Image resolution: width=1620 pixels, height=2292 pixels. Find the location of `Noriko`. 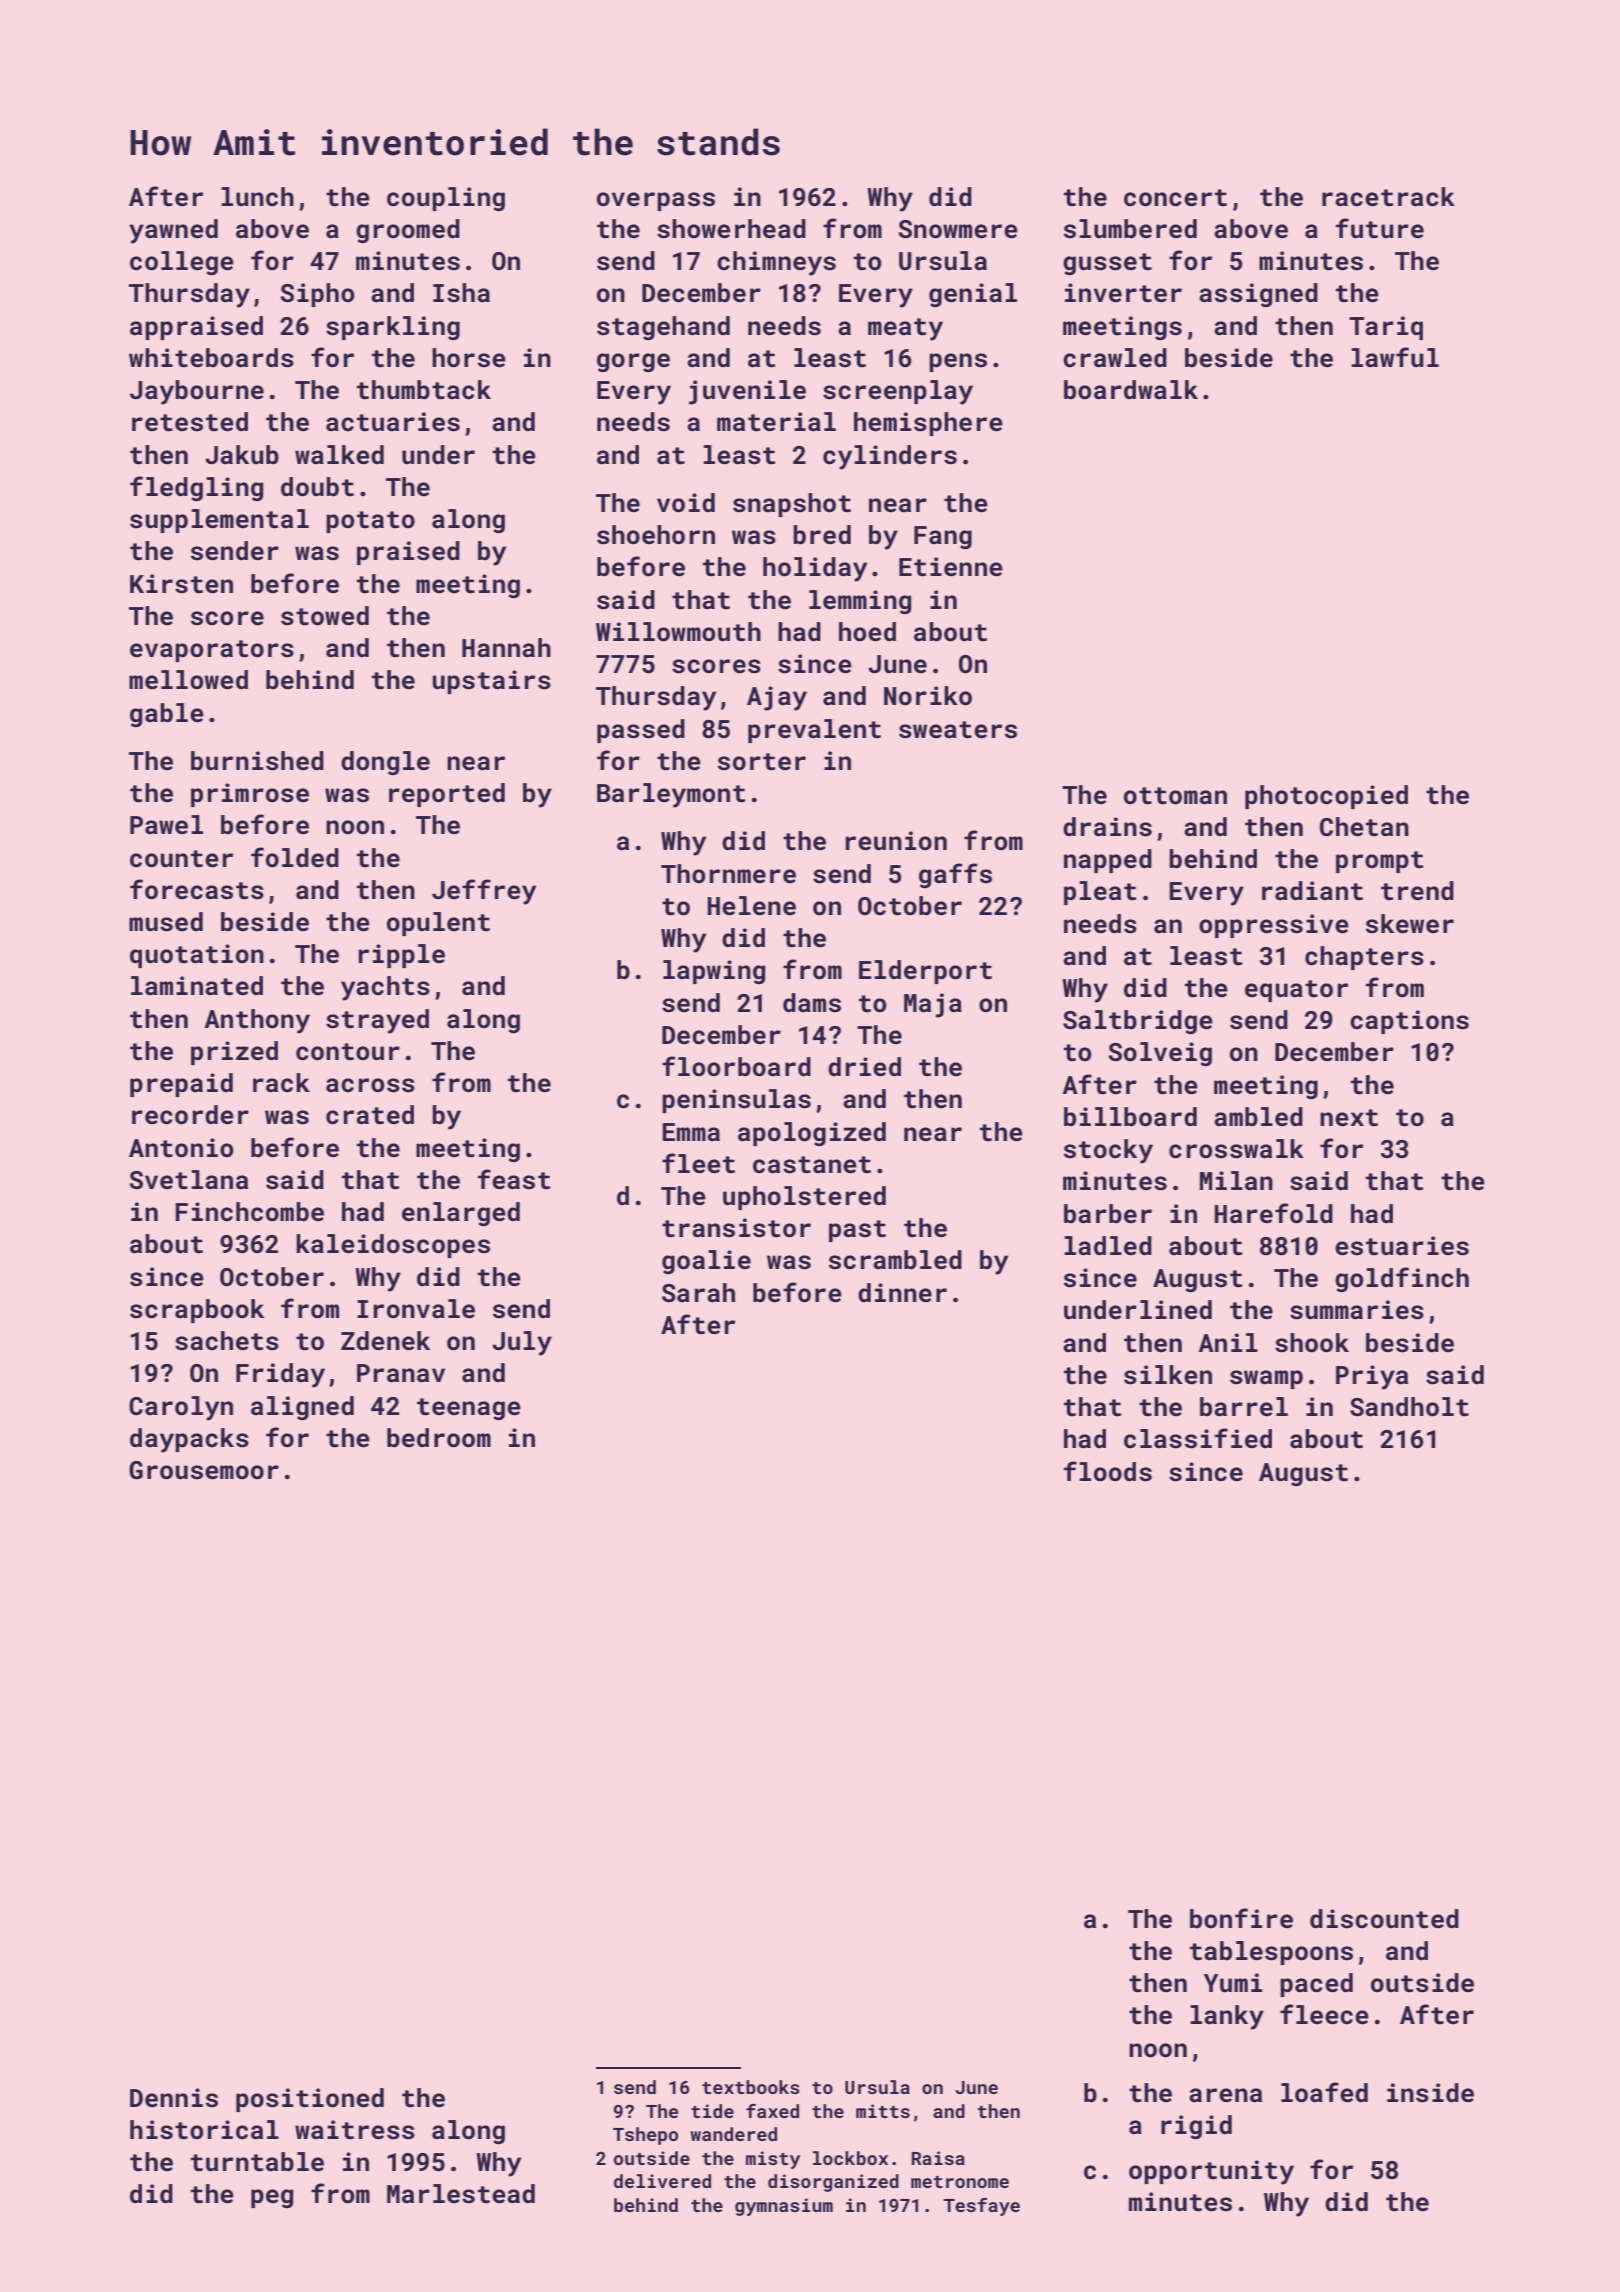

Noriko is located at coordinates (928, 696).
